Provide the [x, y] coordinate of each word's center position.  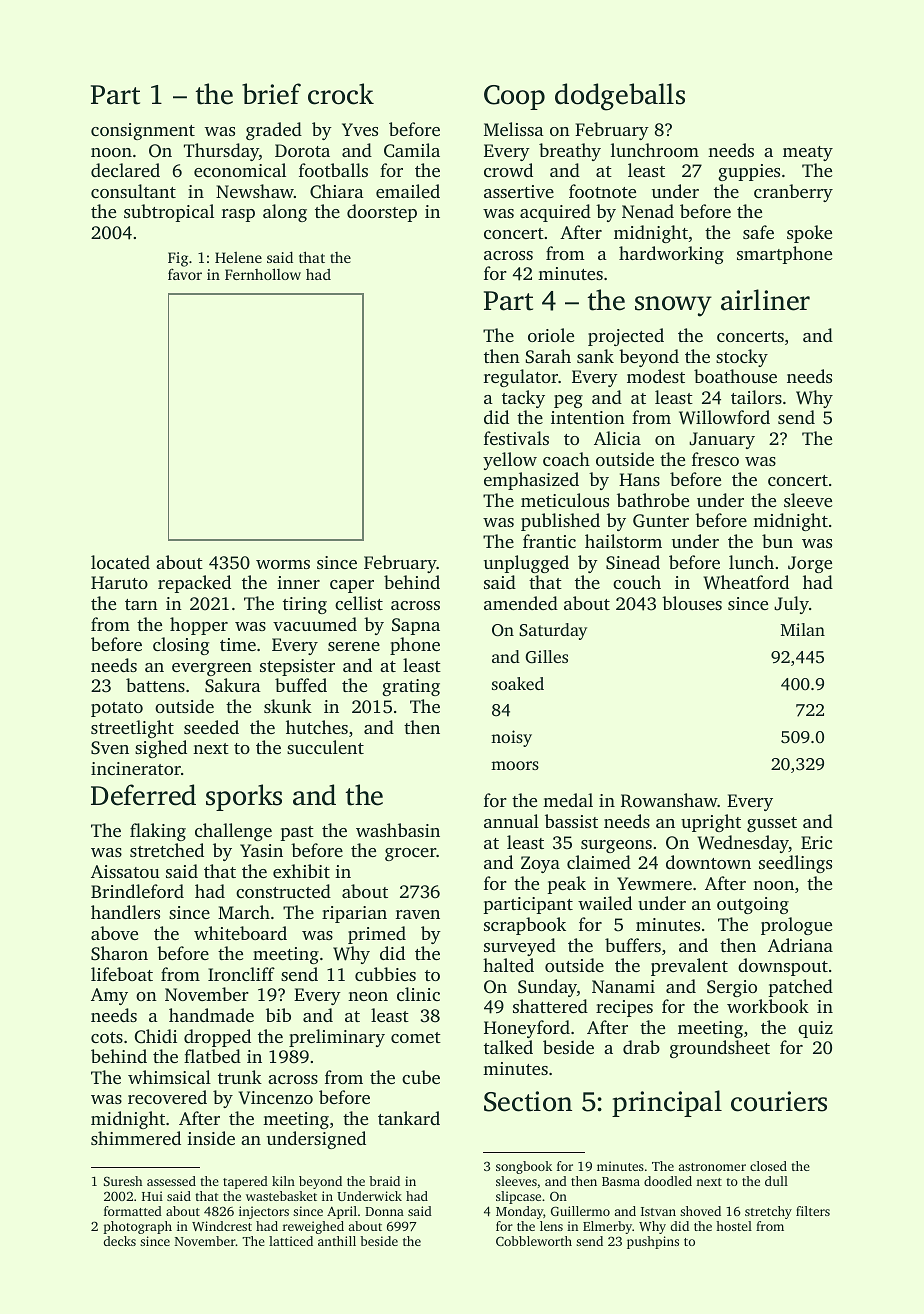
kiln [283, 1181]
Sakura [233, 685]
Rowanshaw [669, 800]
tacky [523, 399]
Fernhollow [263, 274]
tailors [756, 397]
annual [511, 821]
